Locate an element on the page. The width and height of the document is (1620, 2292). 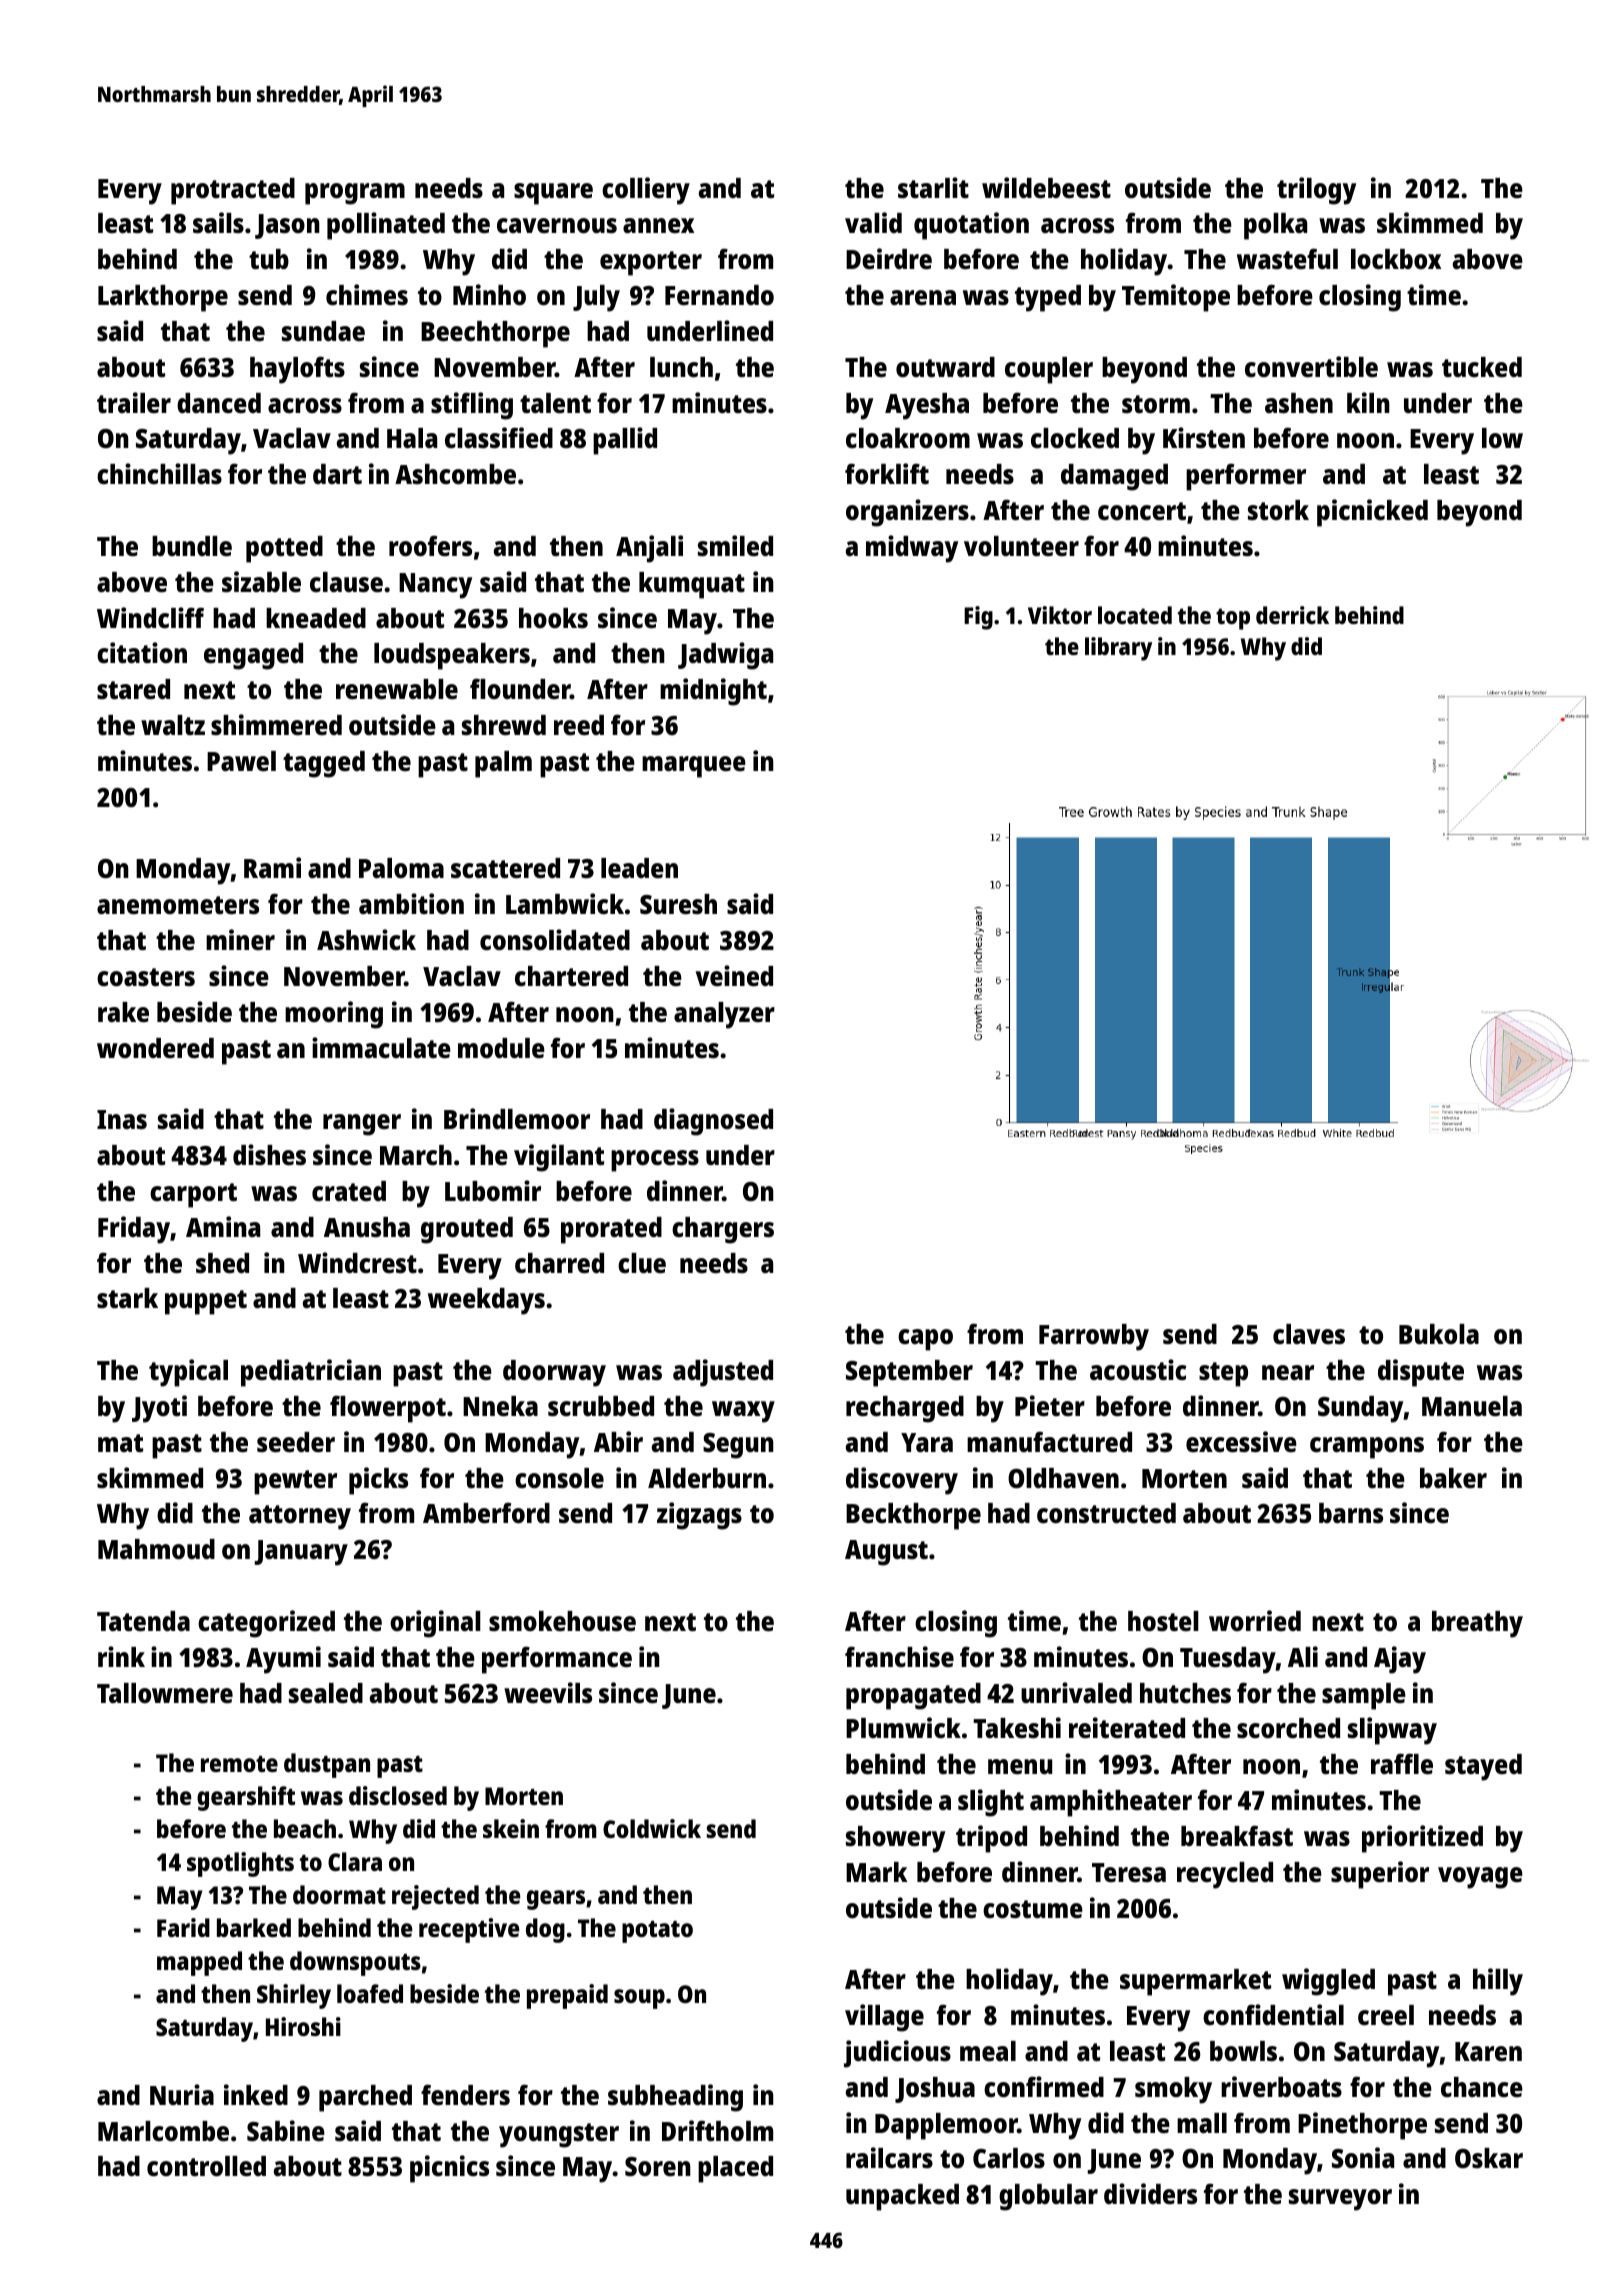
Amberford is located at coordinates (486, 1512).
